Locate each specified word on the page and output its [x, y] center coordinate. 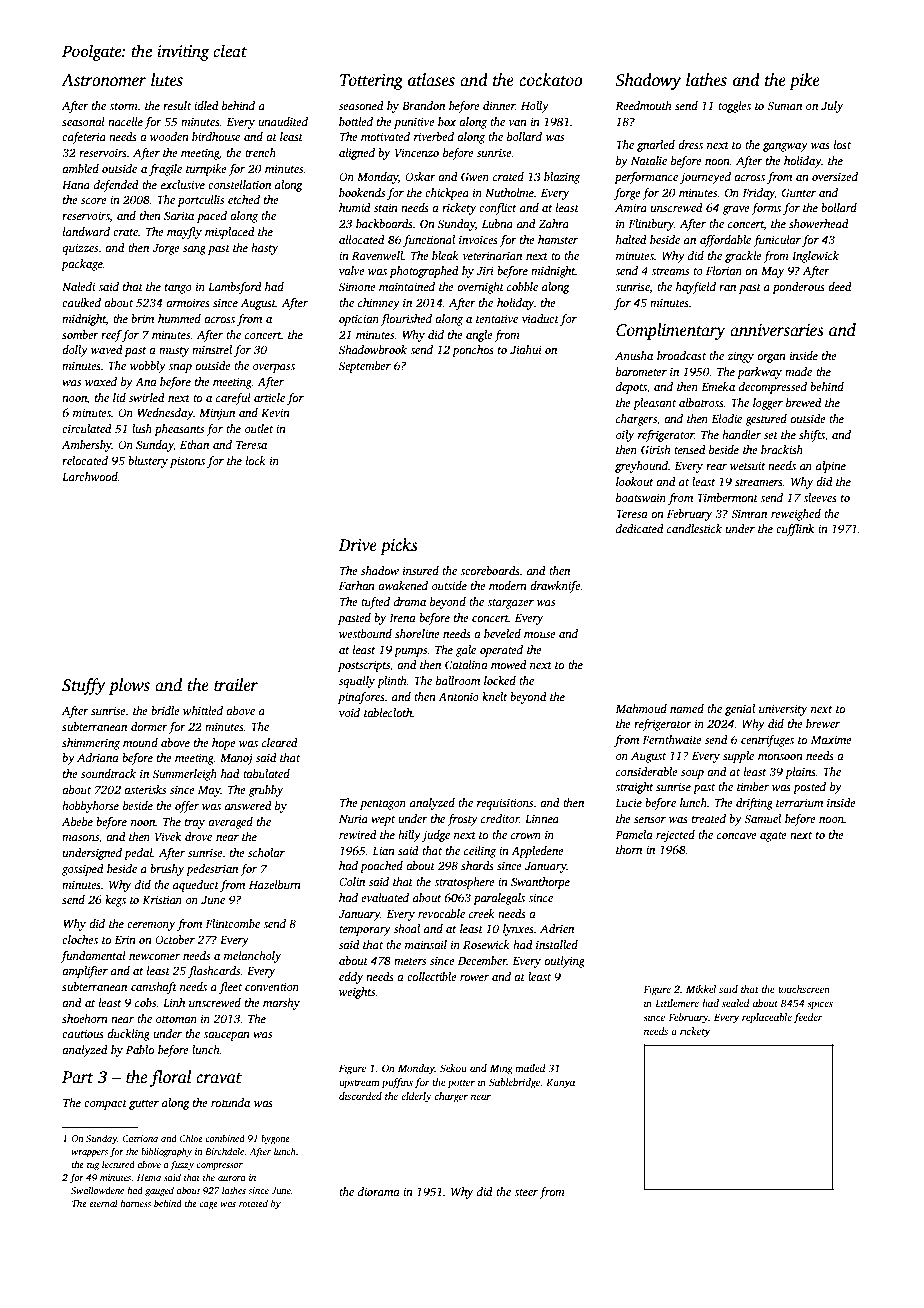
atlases [431, 80]
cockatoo [551, 80]
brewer [823, 723]
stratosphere [464, 883]
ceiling [480, 852]
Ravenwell [377, 255]
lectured [118, 1164]
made [798, 371]
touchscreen [804, 989]
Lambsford [235, 288]
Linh [174, 1002]
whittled [203, 710]
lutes [167, 80]
